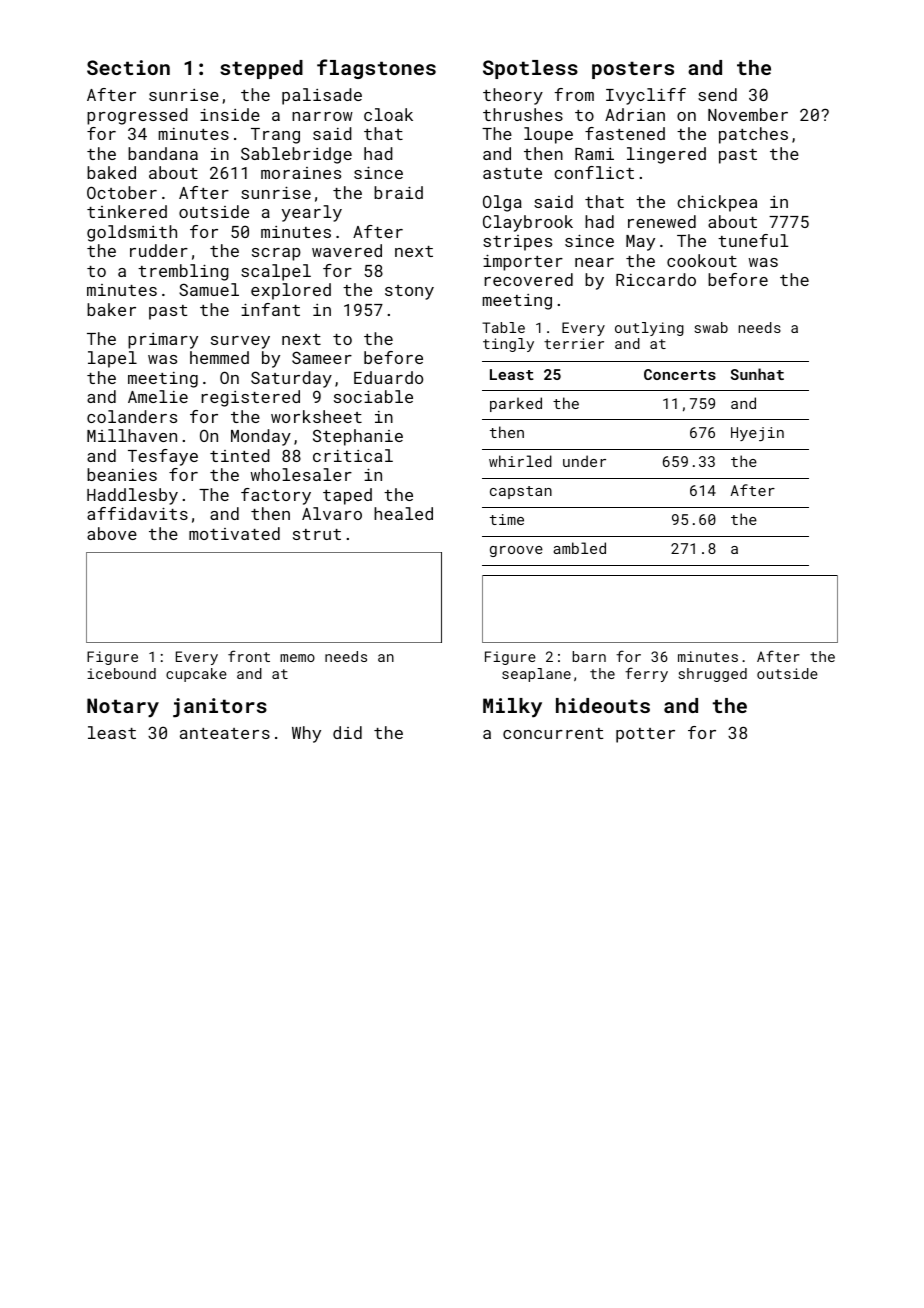  I want to click on sociable, so click(373, 396).
